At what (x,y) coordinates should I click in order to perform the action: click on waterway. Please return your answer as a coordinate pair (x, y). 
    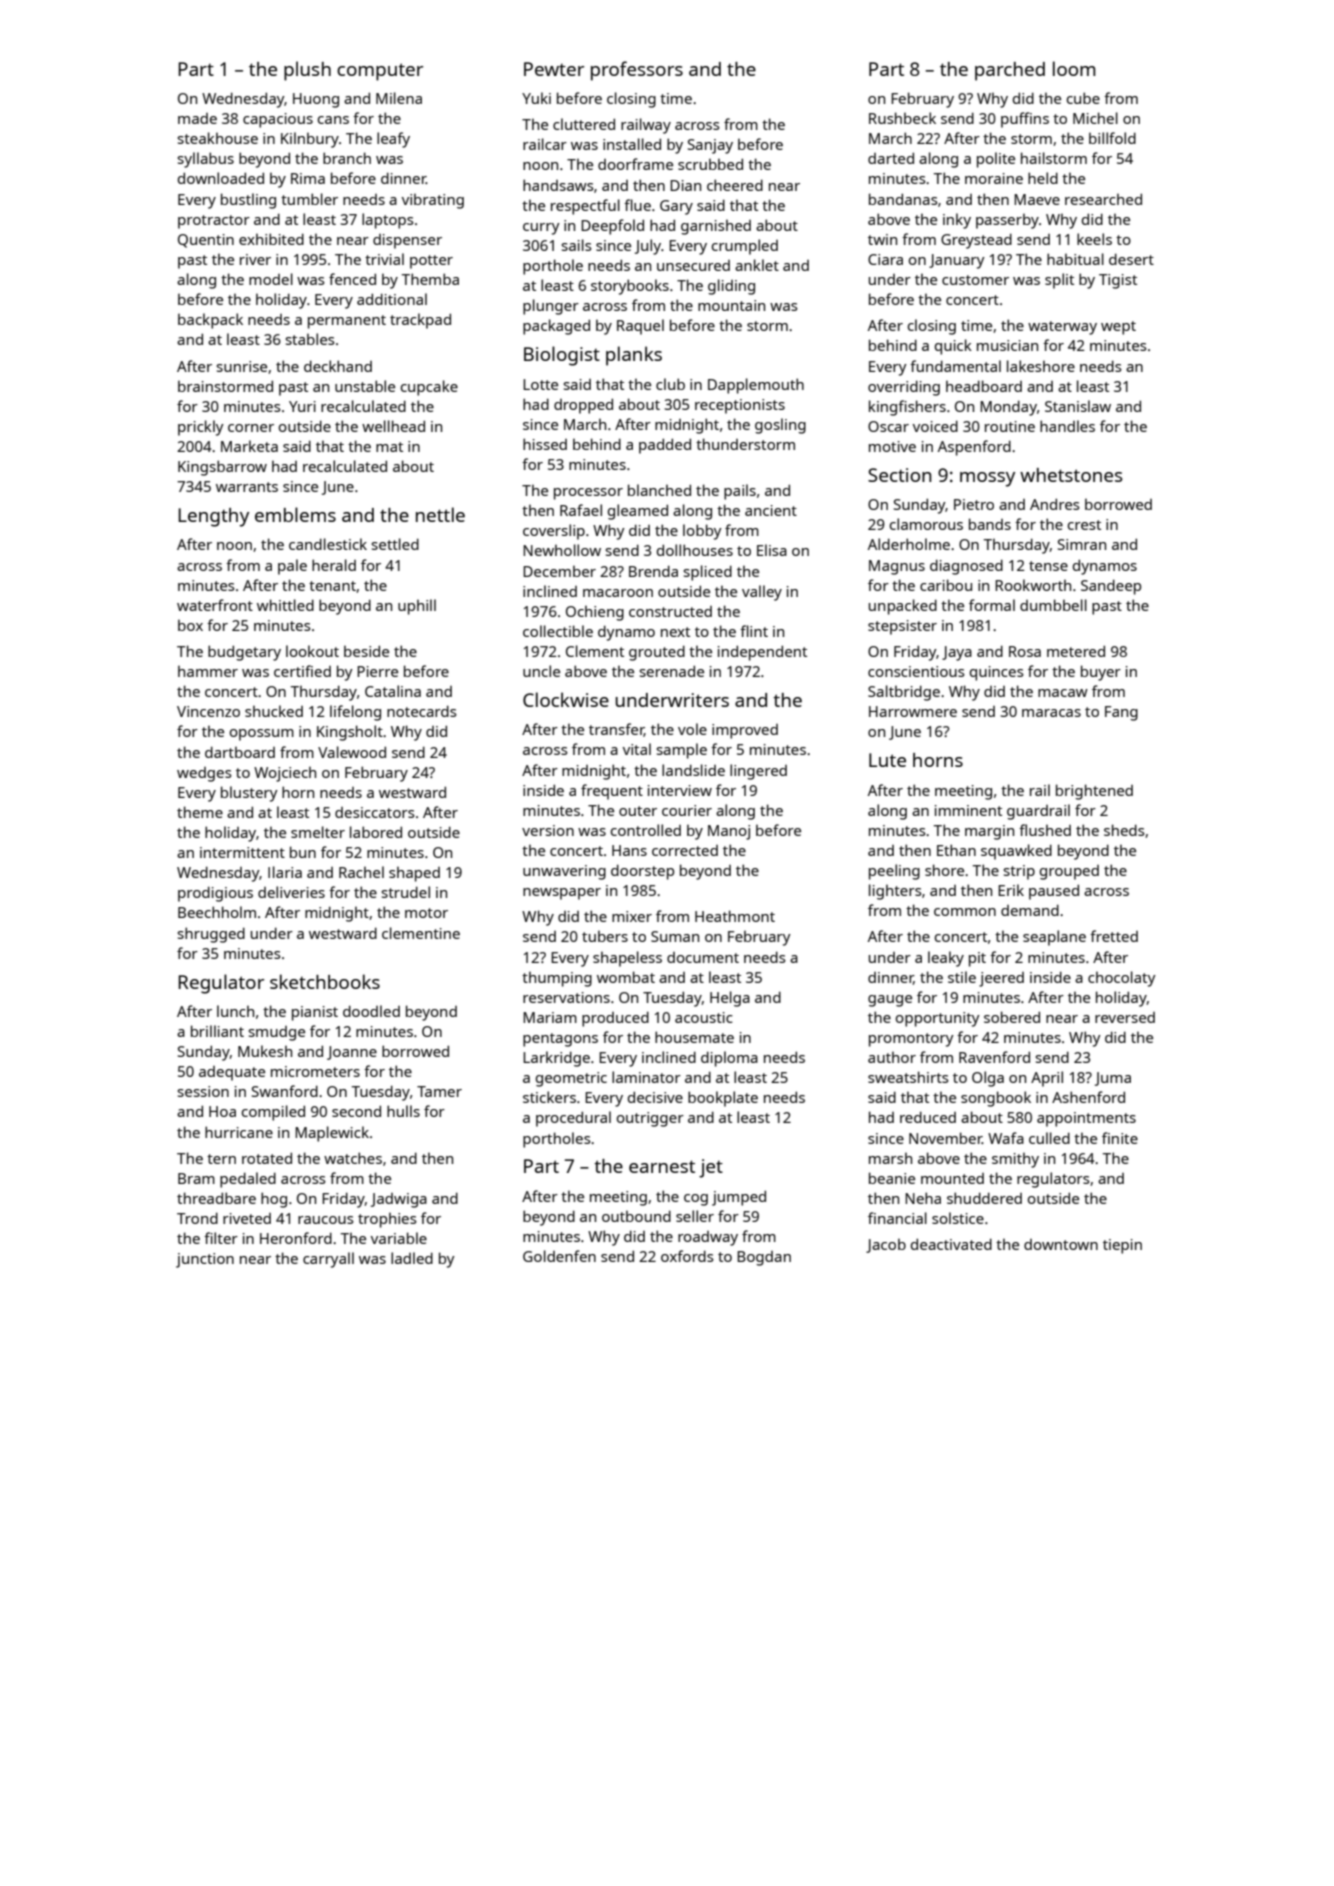
    Looking at the image, I should click on (1062, 328).
